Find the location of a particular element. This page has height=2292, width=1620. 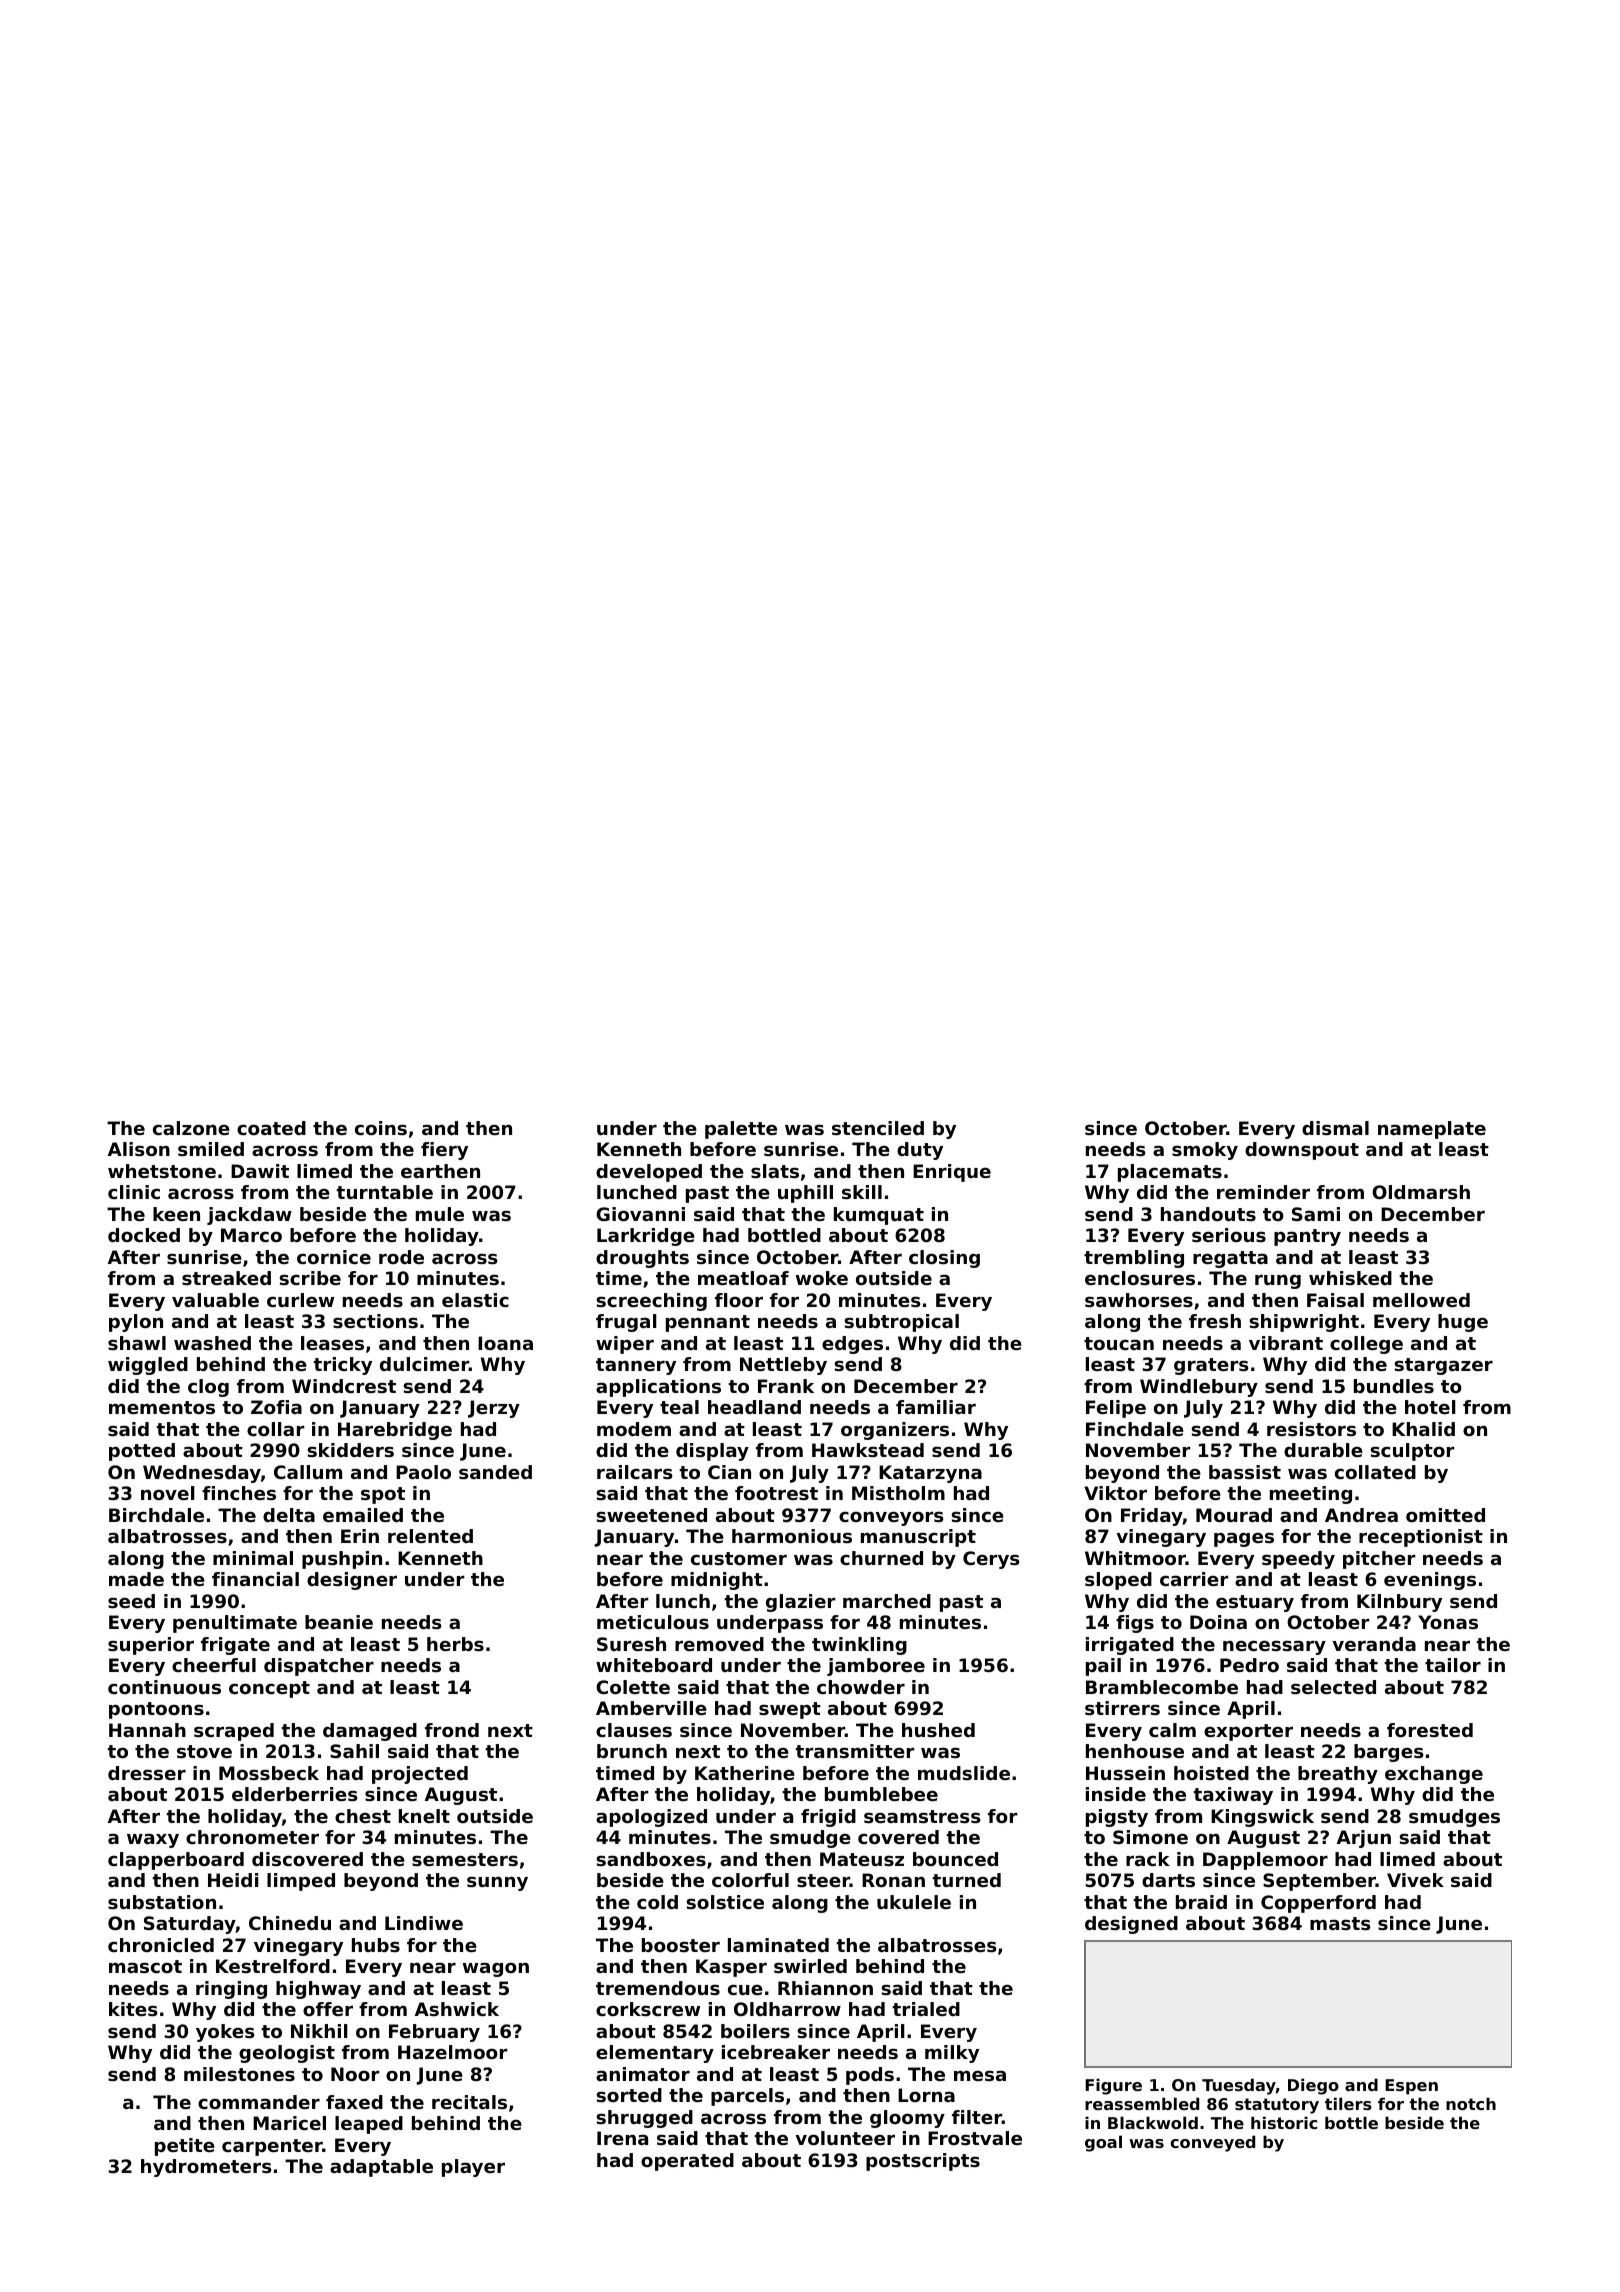

collar is located at coordinates (276, 1429).
